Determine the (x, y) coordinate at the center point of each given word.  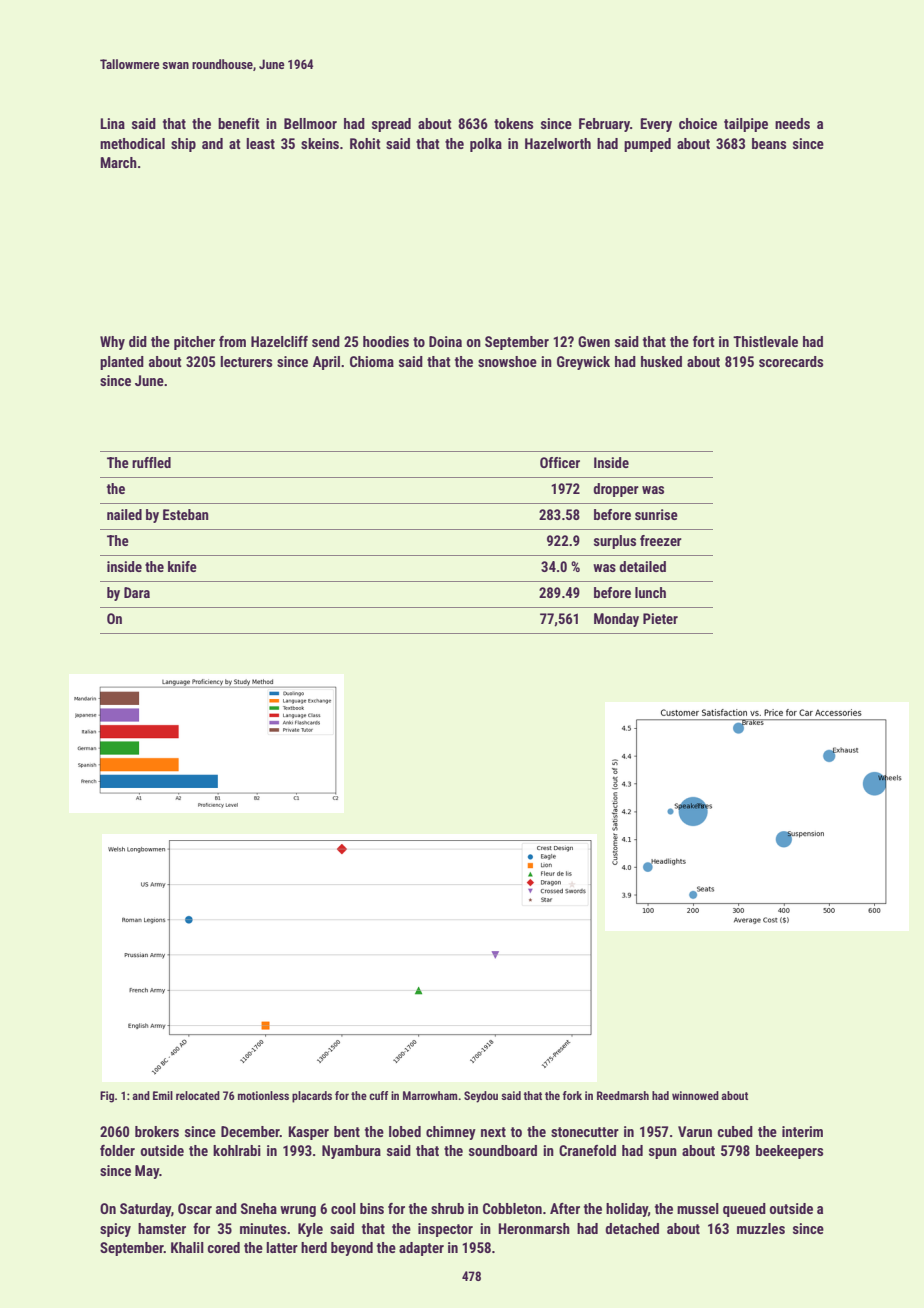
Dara (137, 592)
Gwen (594, 341)
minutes (263, 1228)
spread (391, 125)
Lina (112, 123)
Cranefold (587, 1150)
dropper (616, 490)
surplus (615, 542)
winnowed (695, 1095)
